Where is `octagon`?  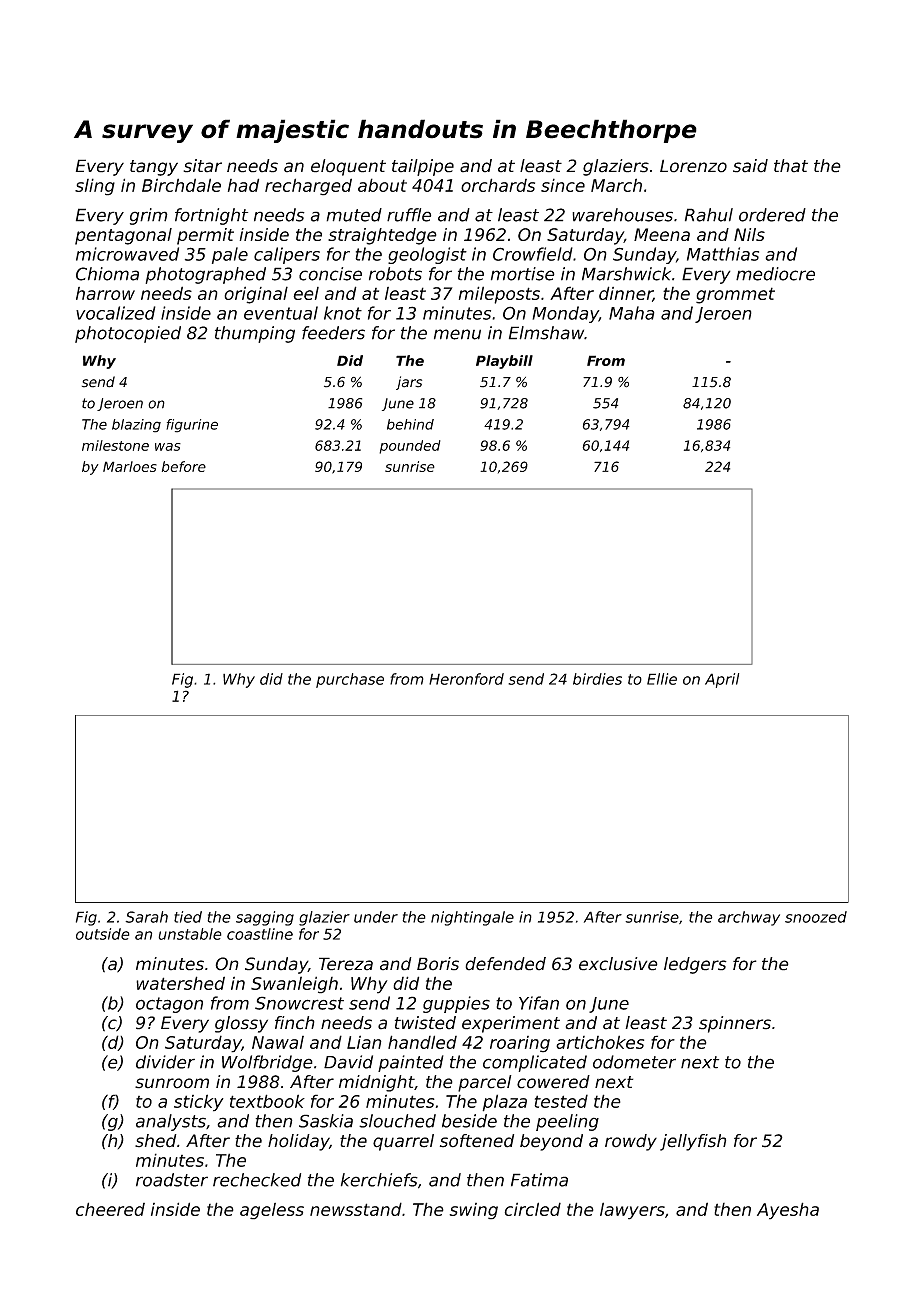
octagon is located at coordinates (169, 1005).
